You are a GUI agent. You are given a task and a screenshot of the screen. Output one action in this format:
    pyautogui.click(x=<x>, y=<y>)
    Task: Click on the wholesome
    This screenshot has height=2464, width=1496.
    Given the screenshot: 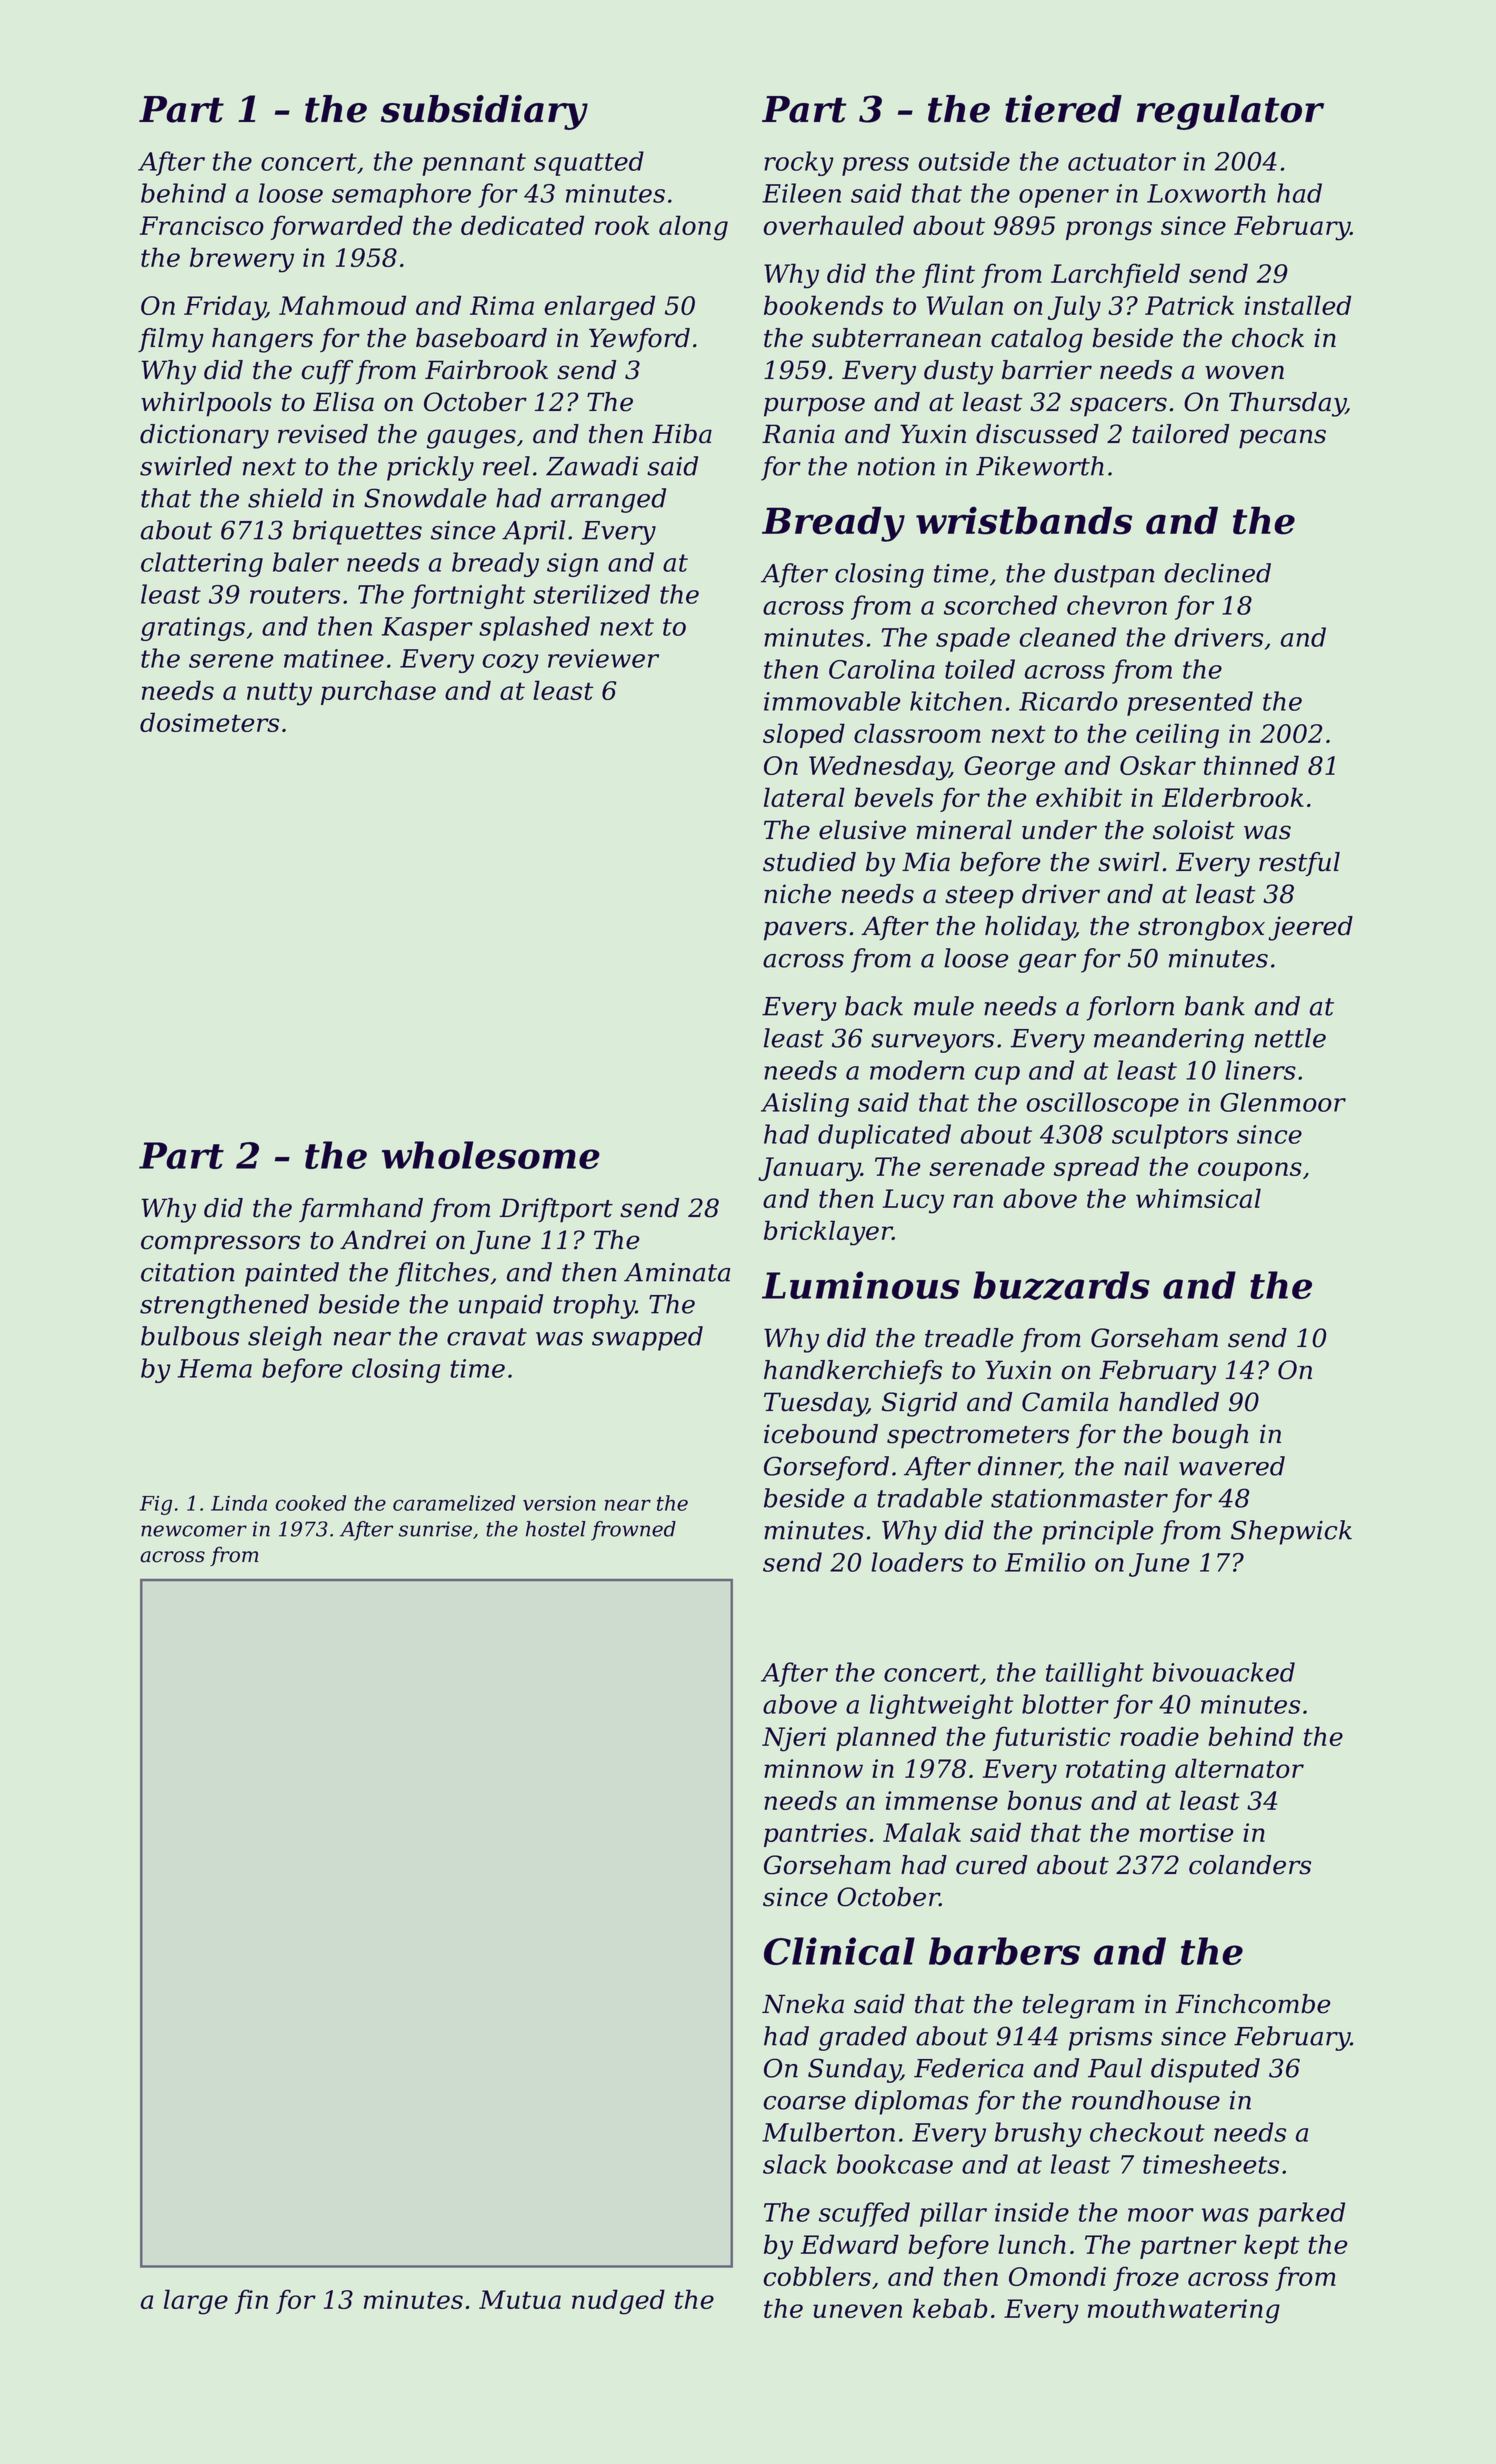 What is the action you would take?
    pyautogui.click(x=491, y=1155)
